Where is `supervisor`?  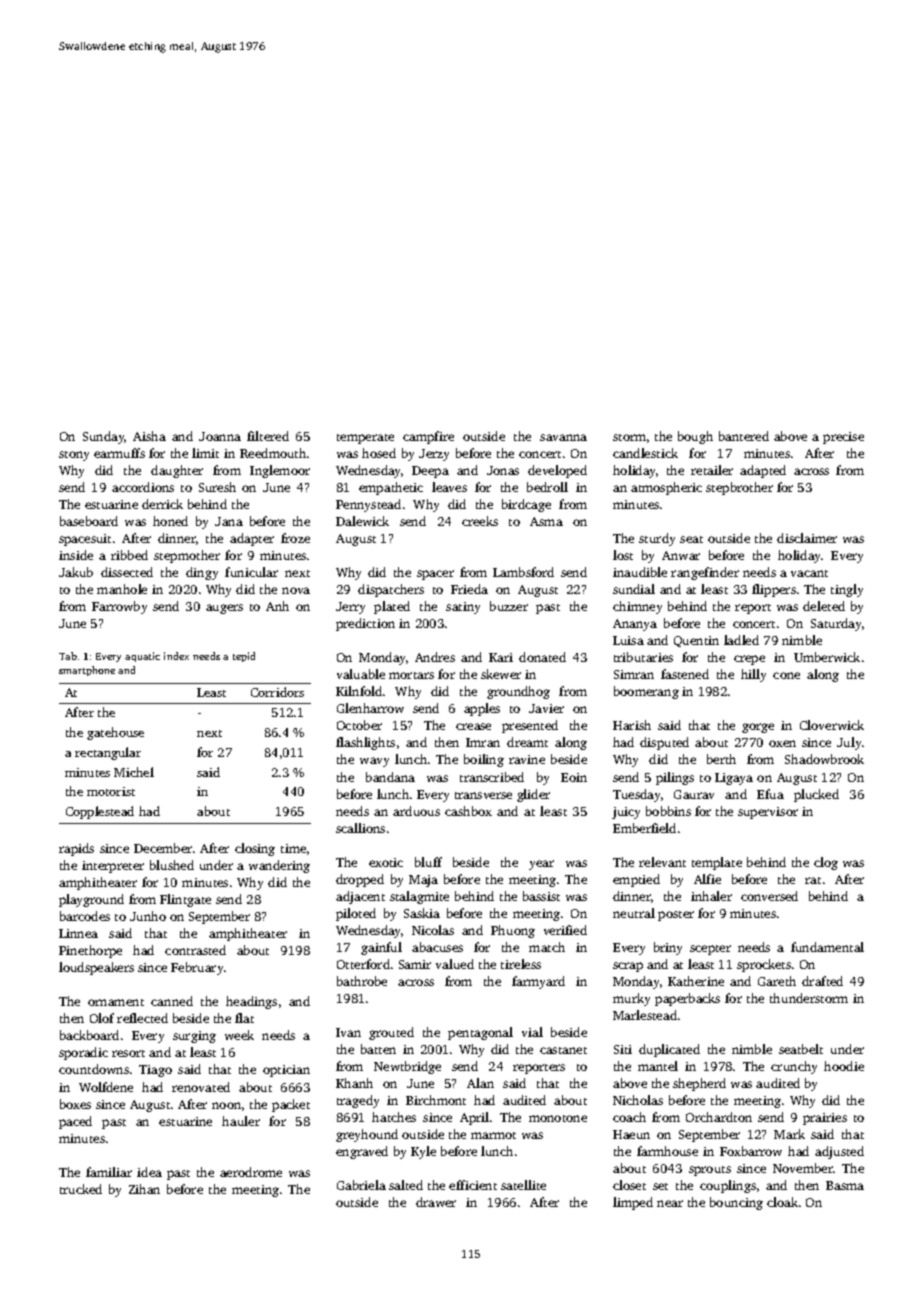 supervisor is located at coordinates (768, 813).
